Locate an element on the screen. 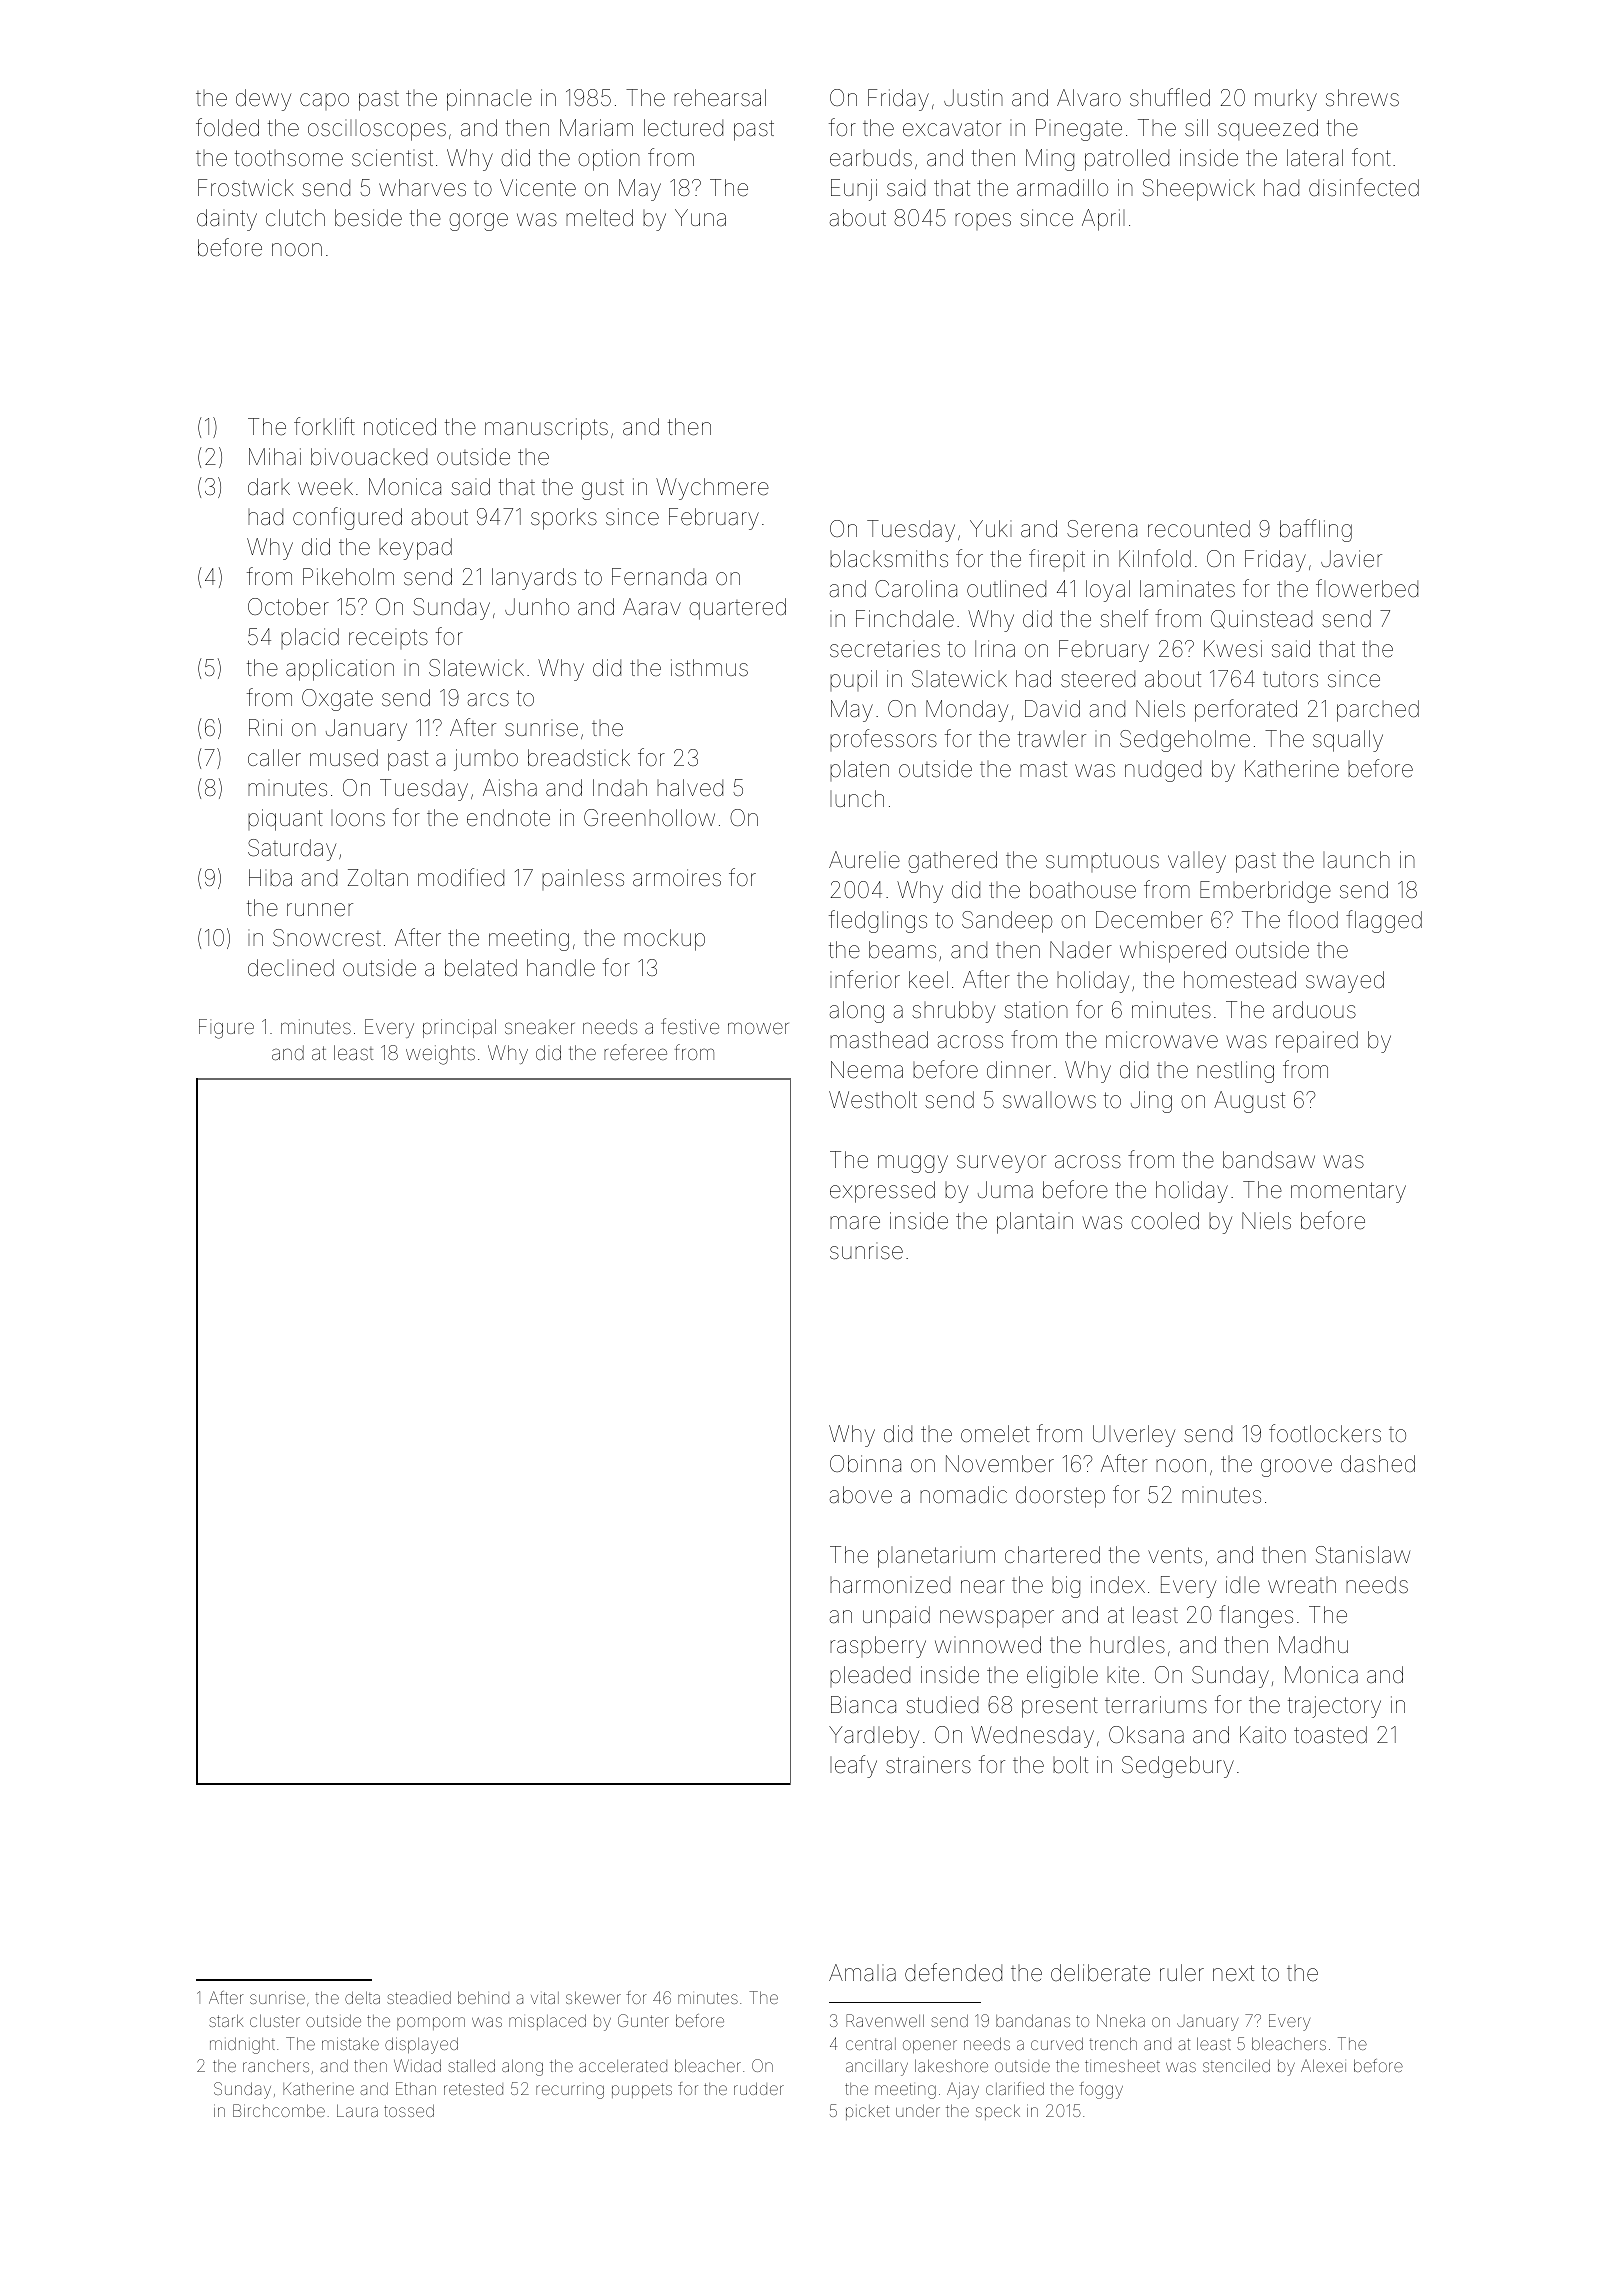 The image size is (1620, 2292). Wychmere is located at coordinates (712, 489).
